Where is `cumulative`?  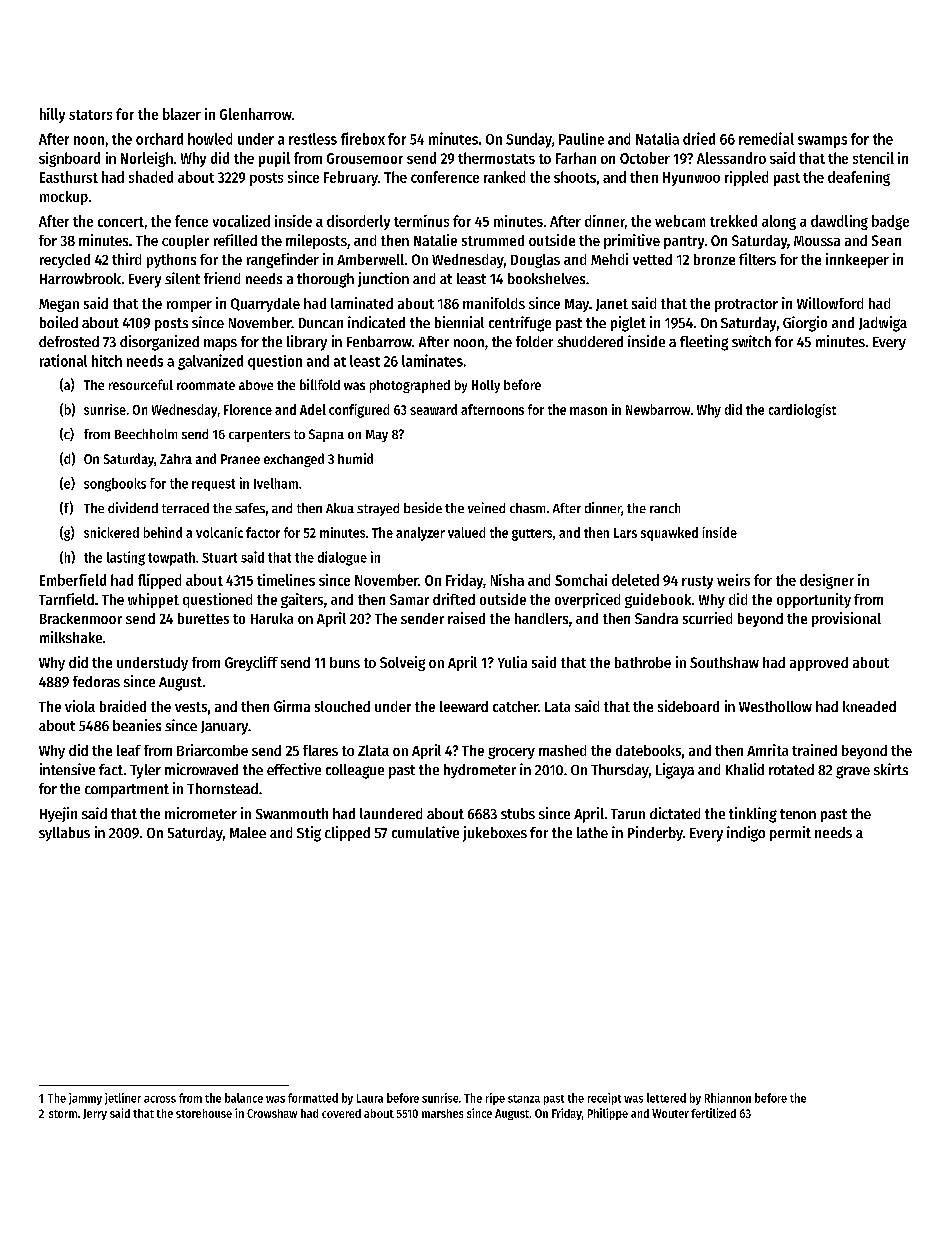 cumulative is located at coordinates (425, 832).
